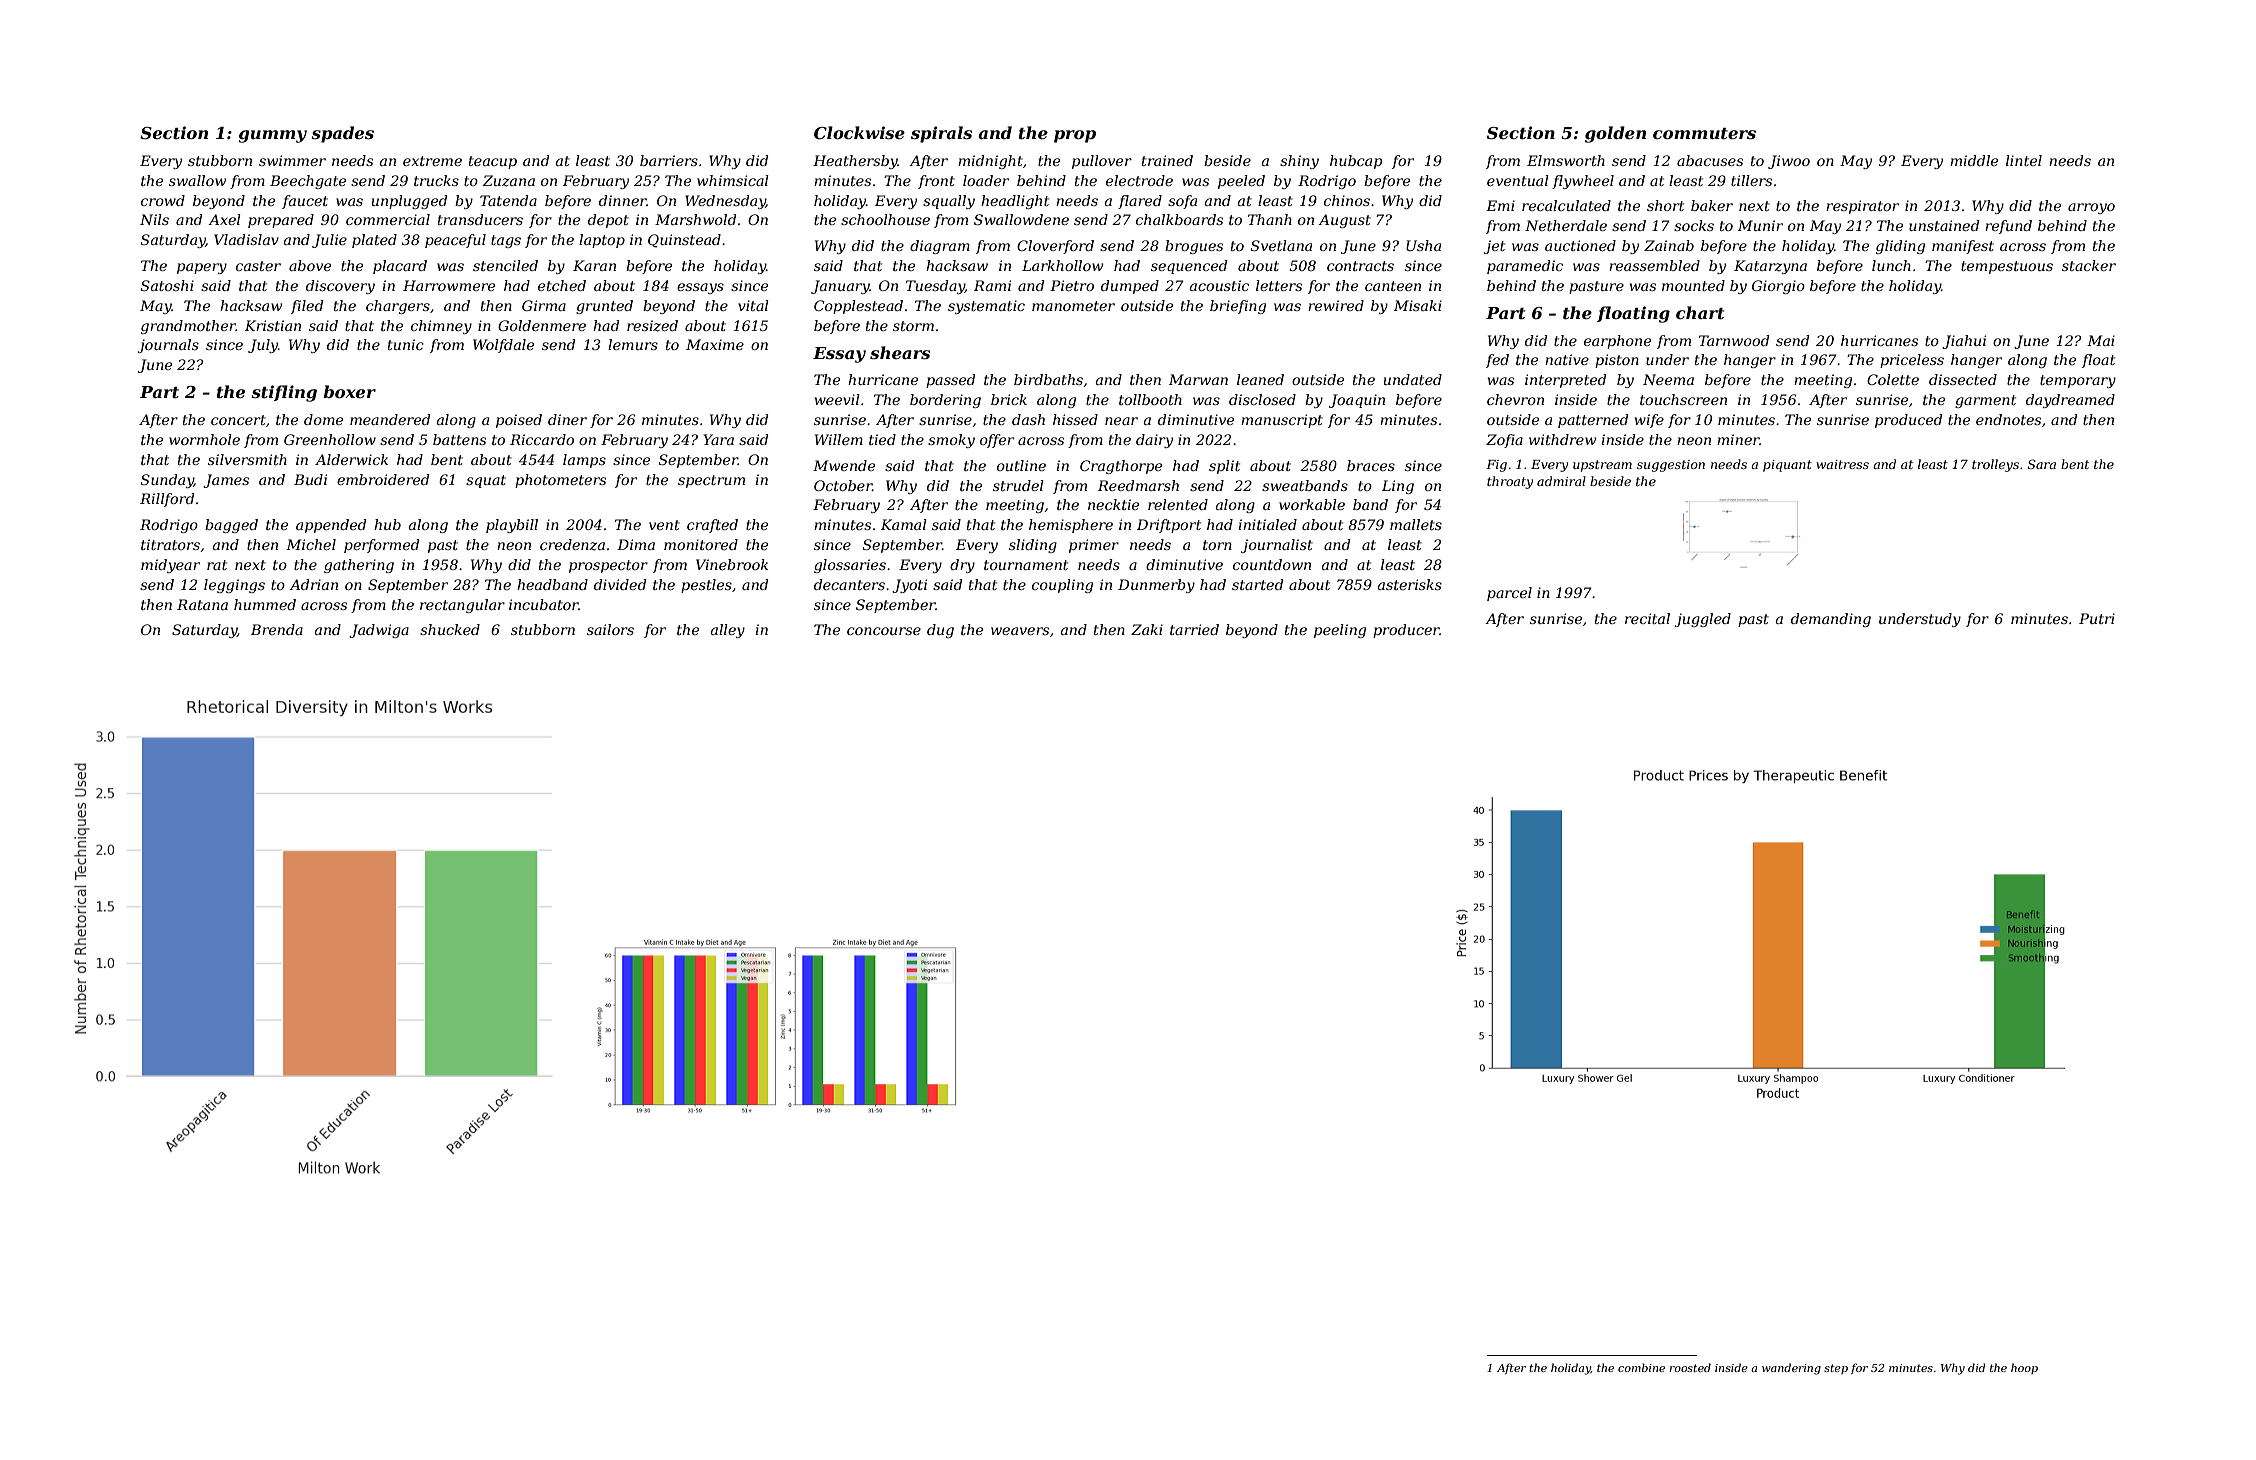 This image has width=2256, height=1460. What do you see at coordinates (1641, 1367) in the image?
I see `combine` at bounding box center [1641, 1367].
